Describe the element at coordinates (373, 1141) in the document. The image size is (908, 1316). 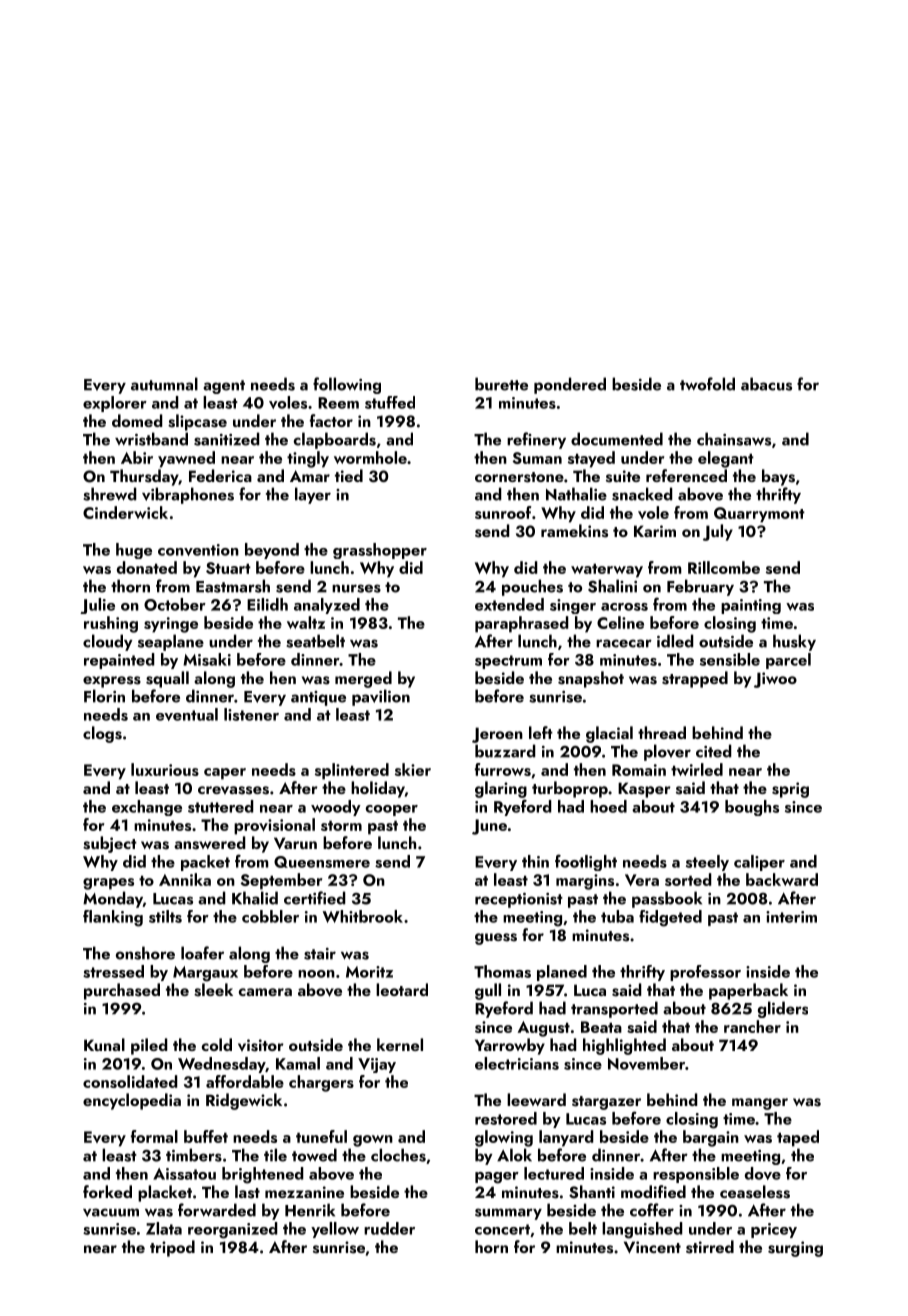
I see `gown` at that location.
